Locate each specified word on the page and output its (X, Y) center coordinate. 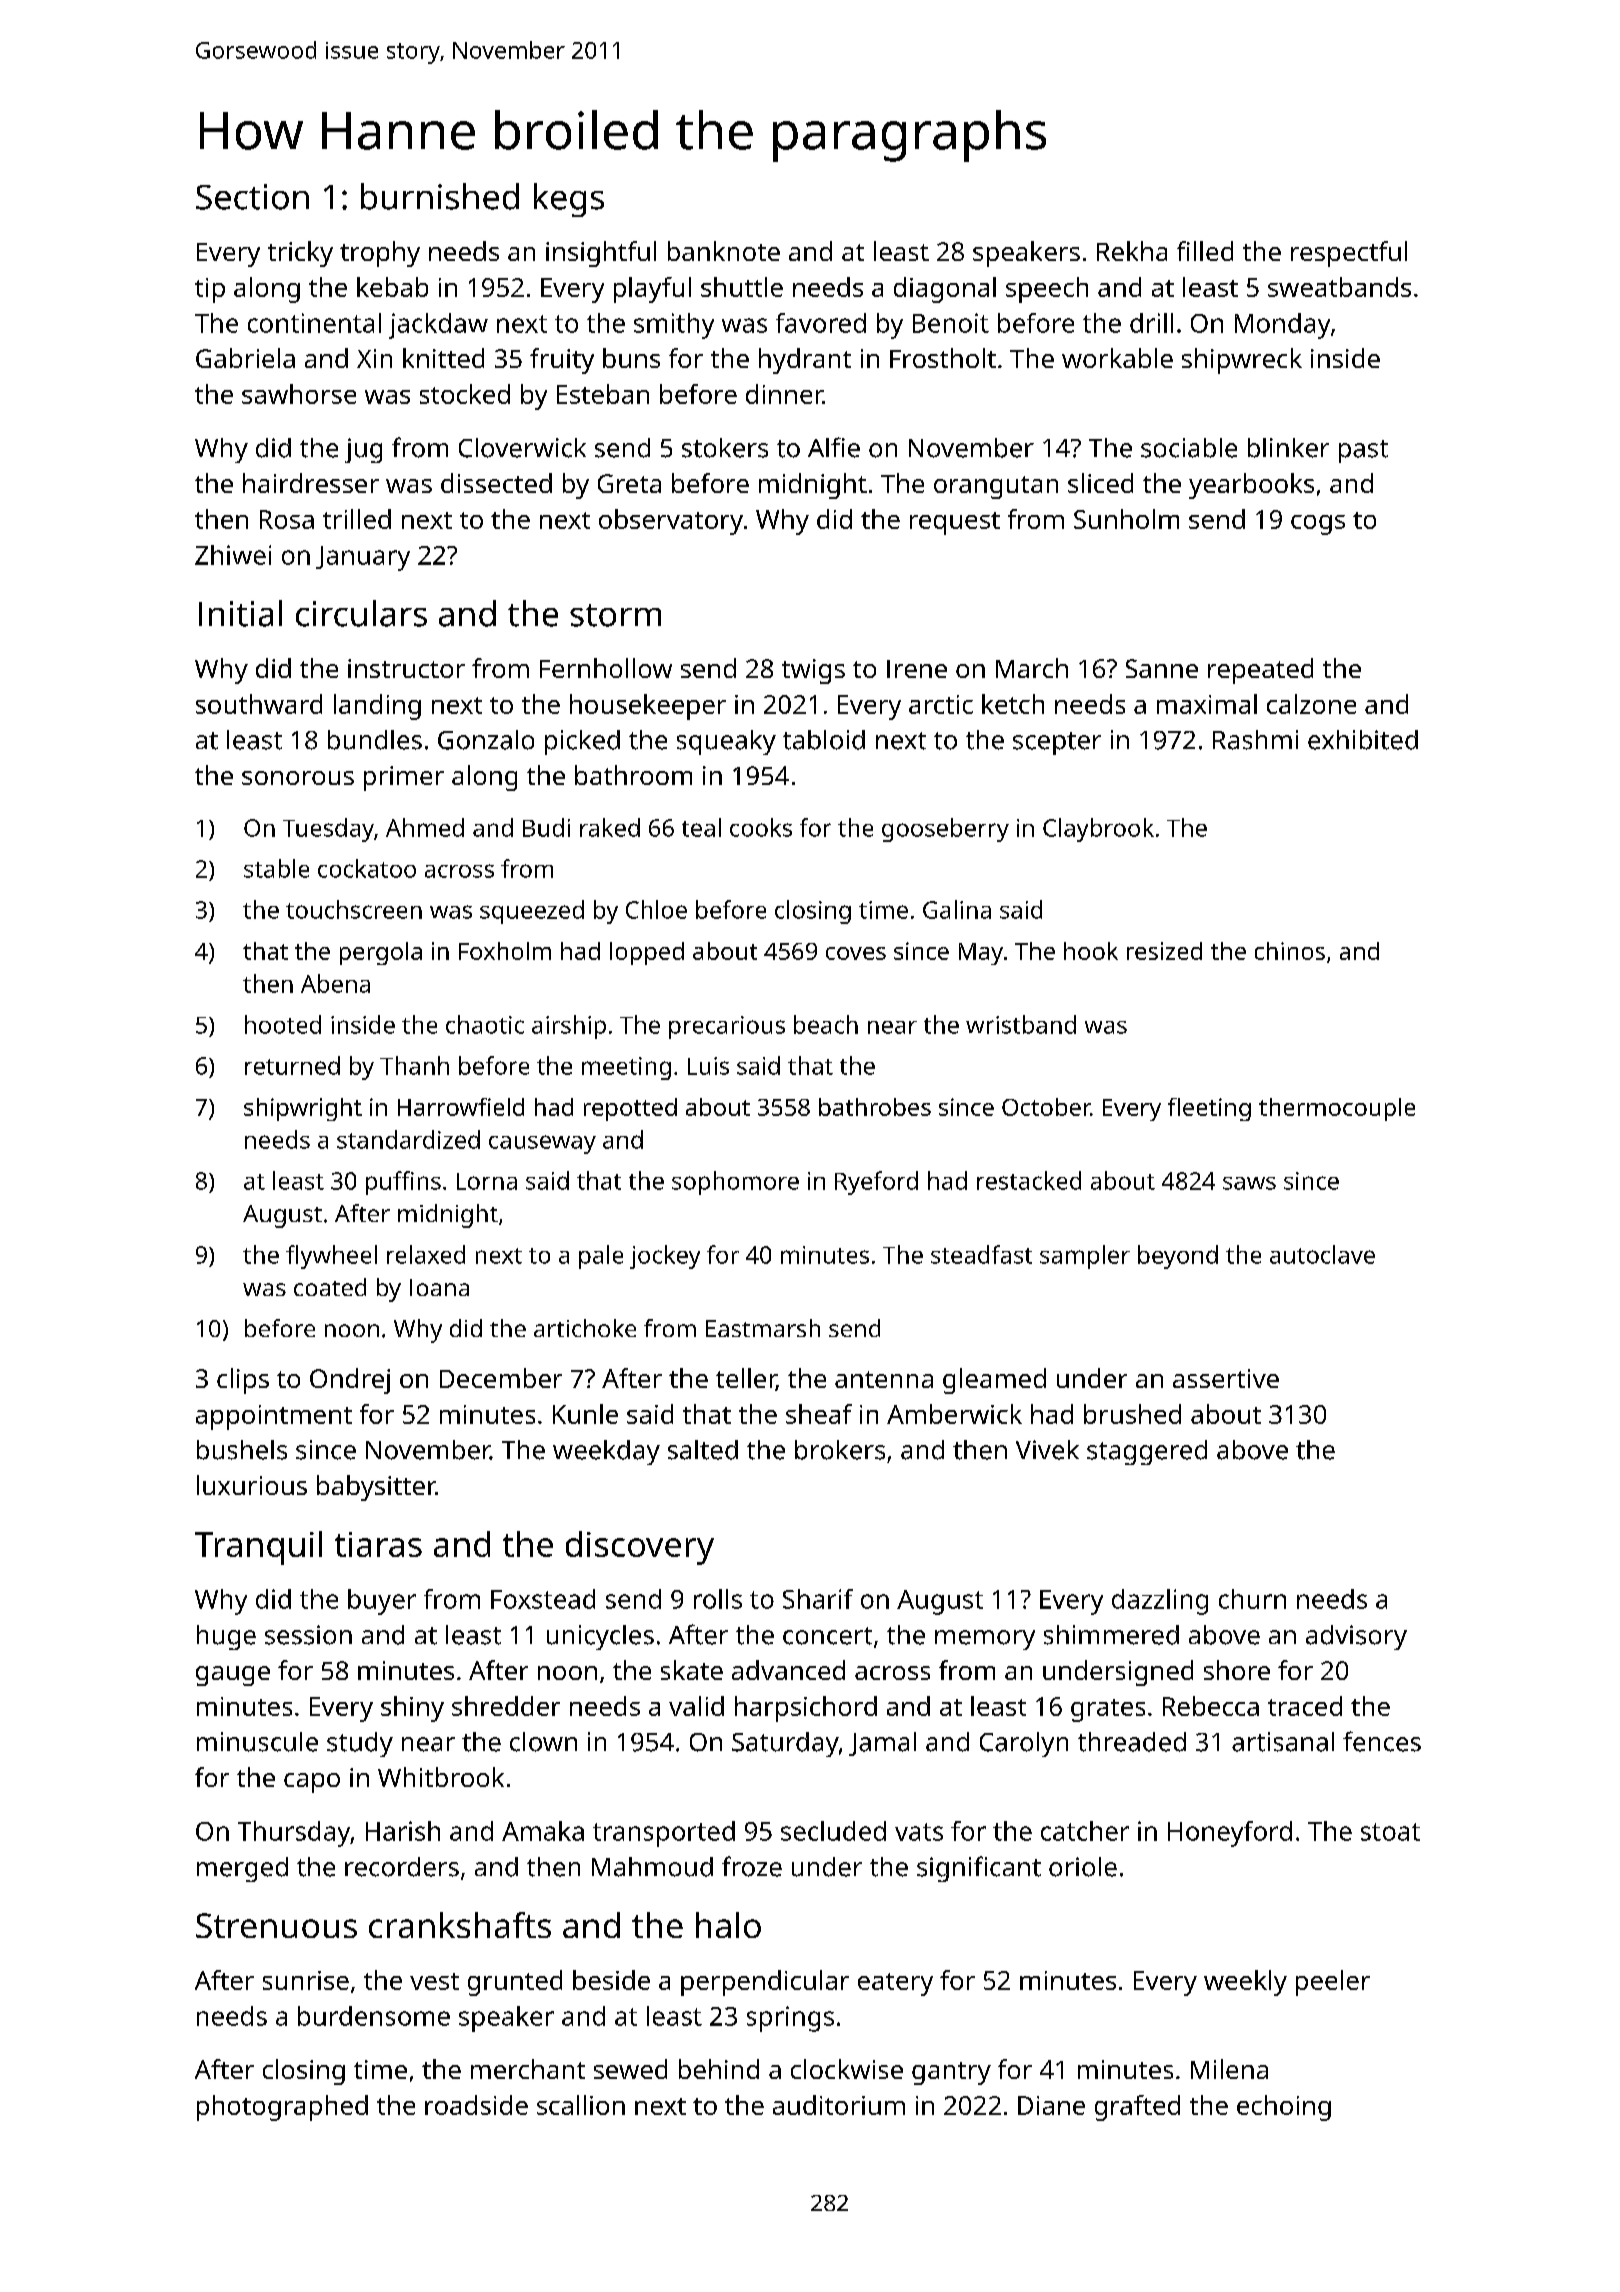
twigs (813, 671)
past (1363, 451)
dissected (496, 483)
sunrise (306, 1980)
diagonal (945, 290)
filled (1205, 251)
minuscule (257, 1742)
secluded (833, 1831)
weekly (1245, 1983)
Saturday (785, 1744)
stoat (1390, 1832)
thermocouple (1337, 1109)
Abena (335, 983)
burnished (440, 196)
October (1046, 1107)
